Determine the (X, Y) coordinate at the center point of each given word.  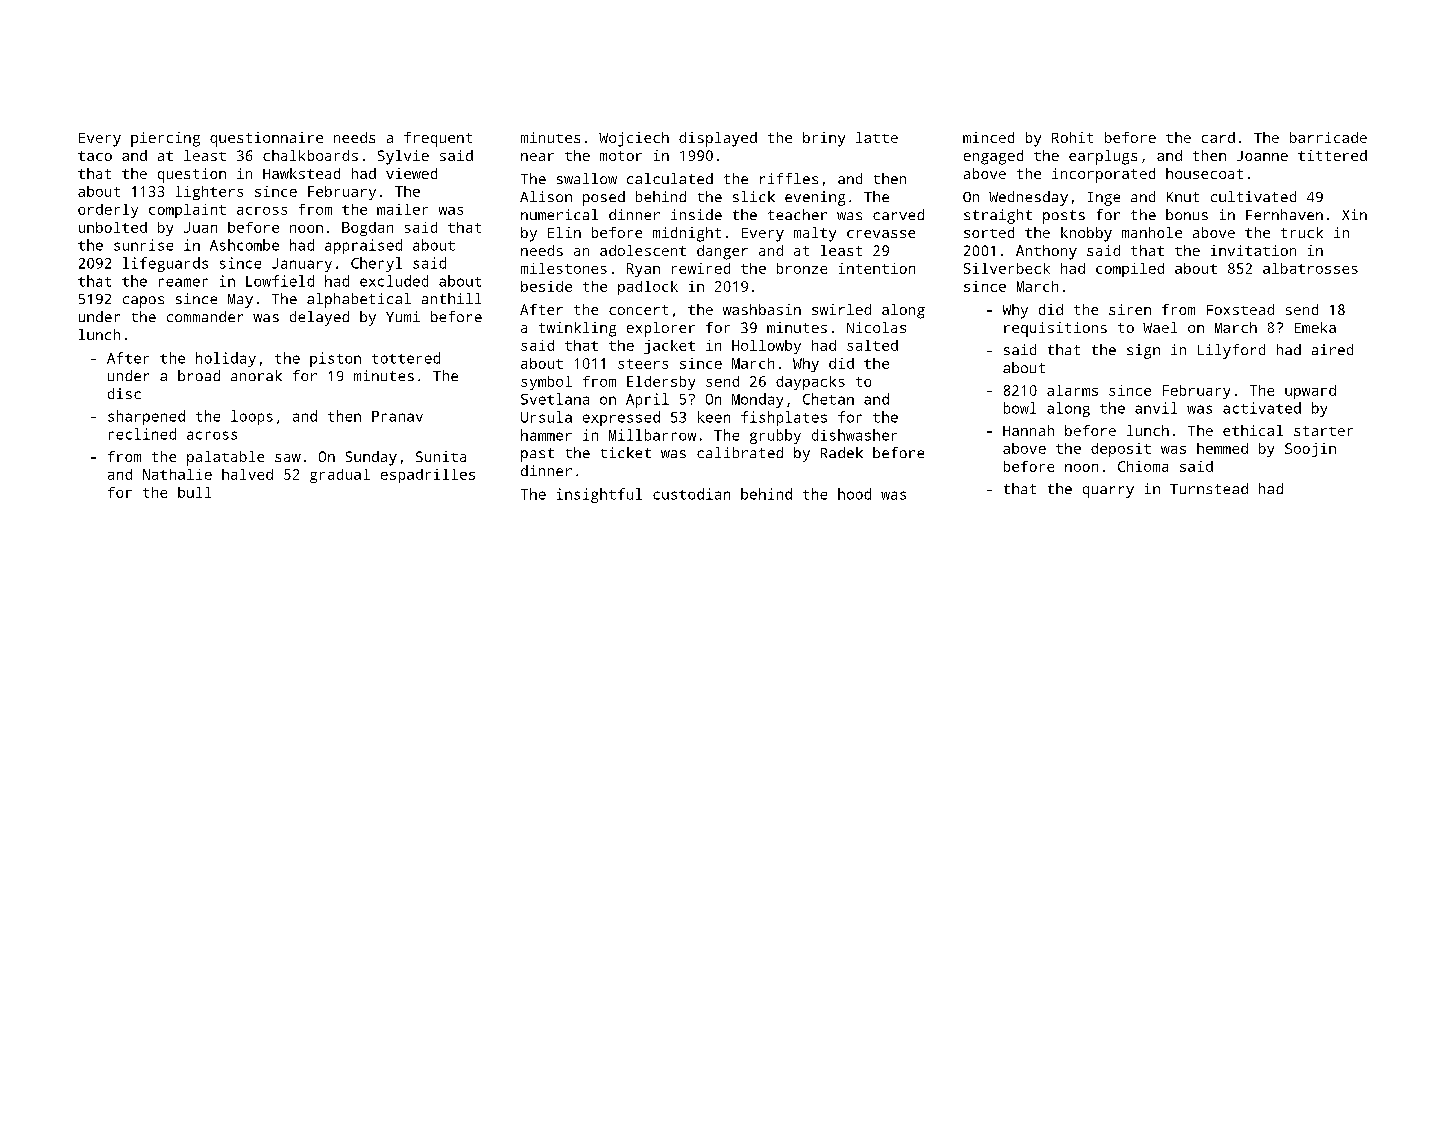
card (1218, 137)
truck (1302, 232)
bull (194, 492)
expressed (621, 418)
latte (877, 137)
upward (1310, 392)
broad (199, 375)
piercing (165, 139)
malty (815, 234)
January (302, 265)
